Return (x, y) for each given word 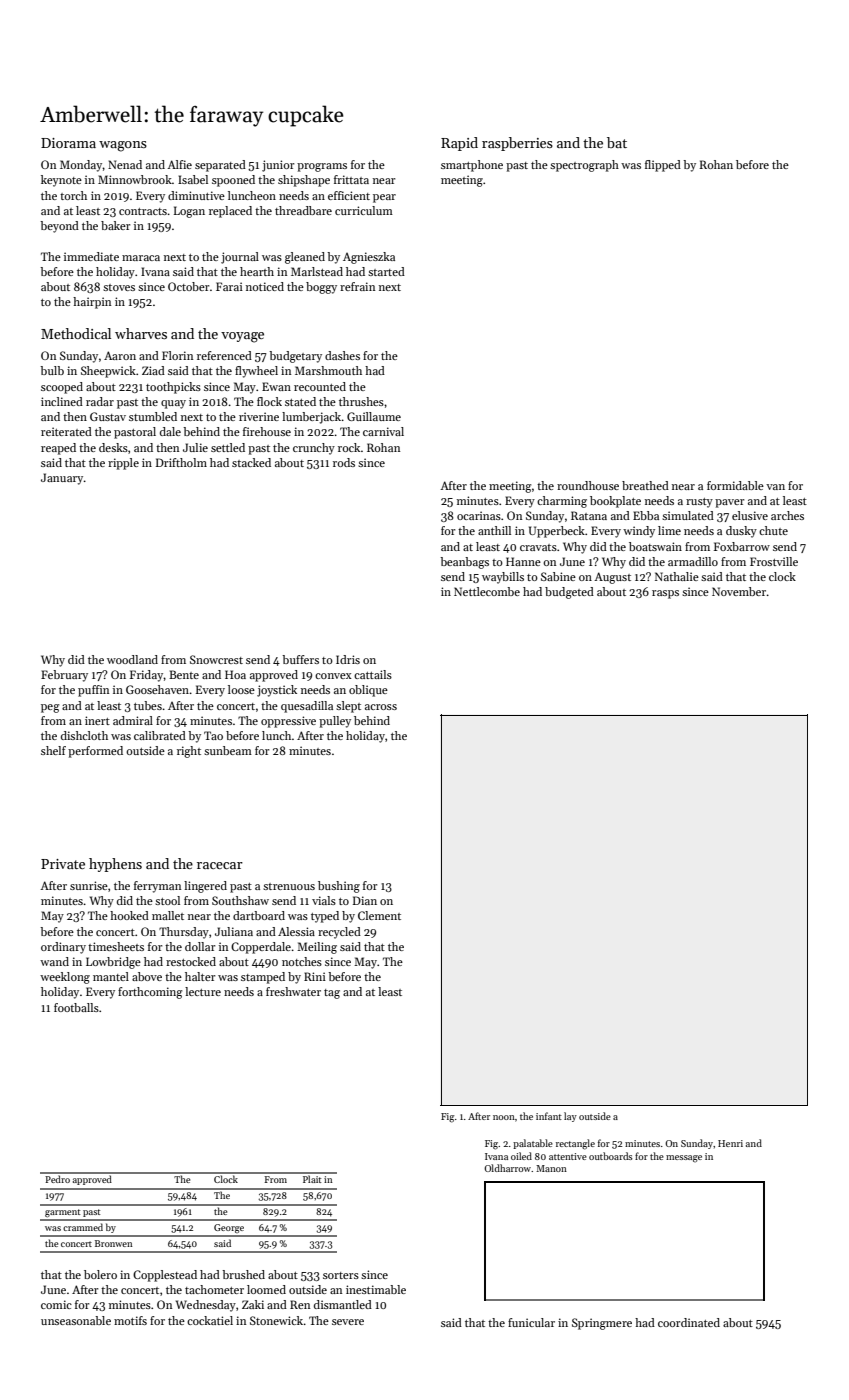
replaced (230, 212)
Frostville (774, 561)
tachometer (214, 1289)
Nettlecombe (487, 591)
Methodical (76, 333)
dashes (342, 355)
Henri (730, 1143)
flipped (663, 166)
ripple (123, 464)
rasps (665, 594)
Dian (365, 900)
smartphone (472, 166)
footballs (76, 1007)
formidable (735, 485)
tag (332, 994)
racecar (220, 865)
